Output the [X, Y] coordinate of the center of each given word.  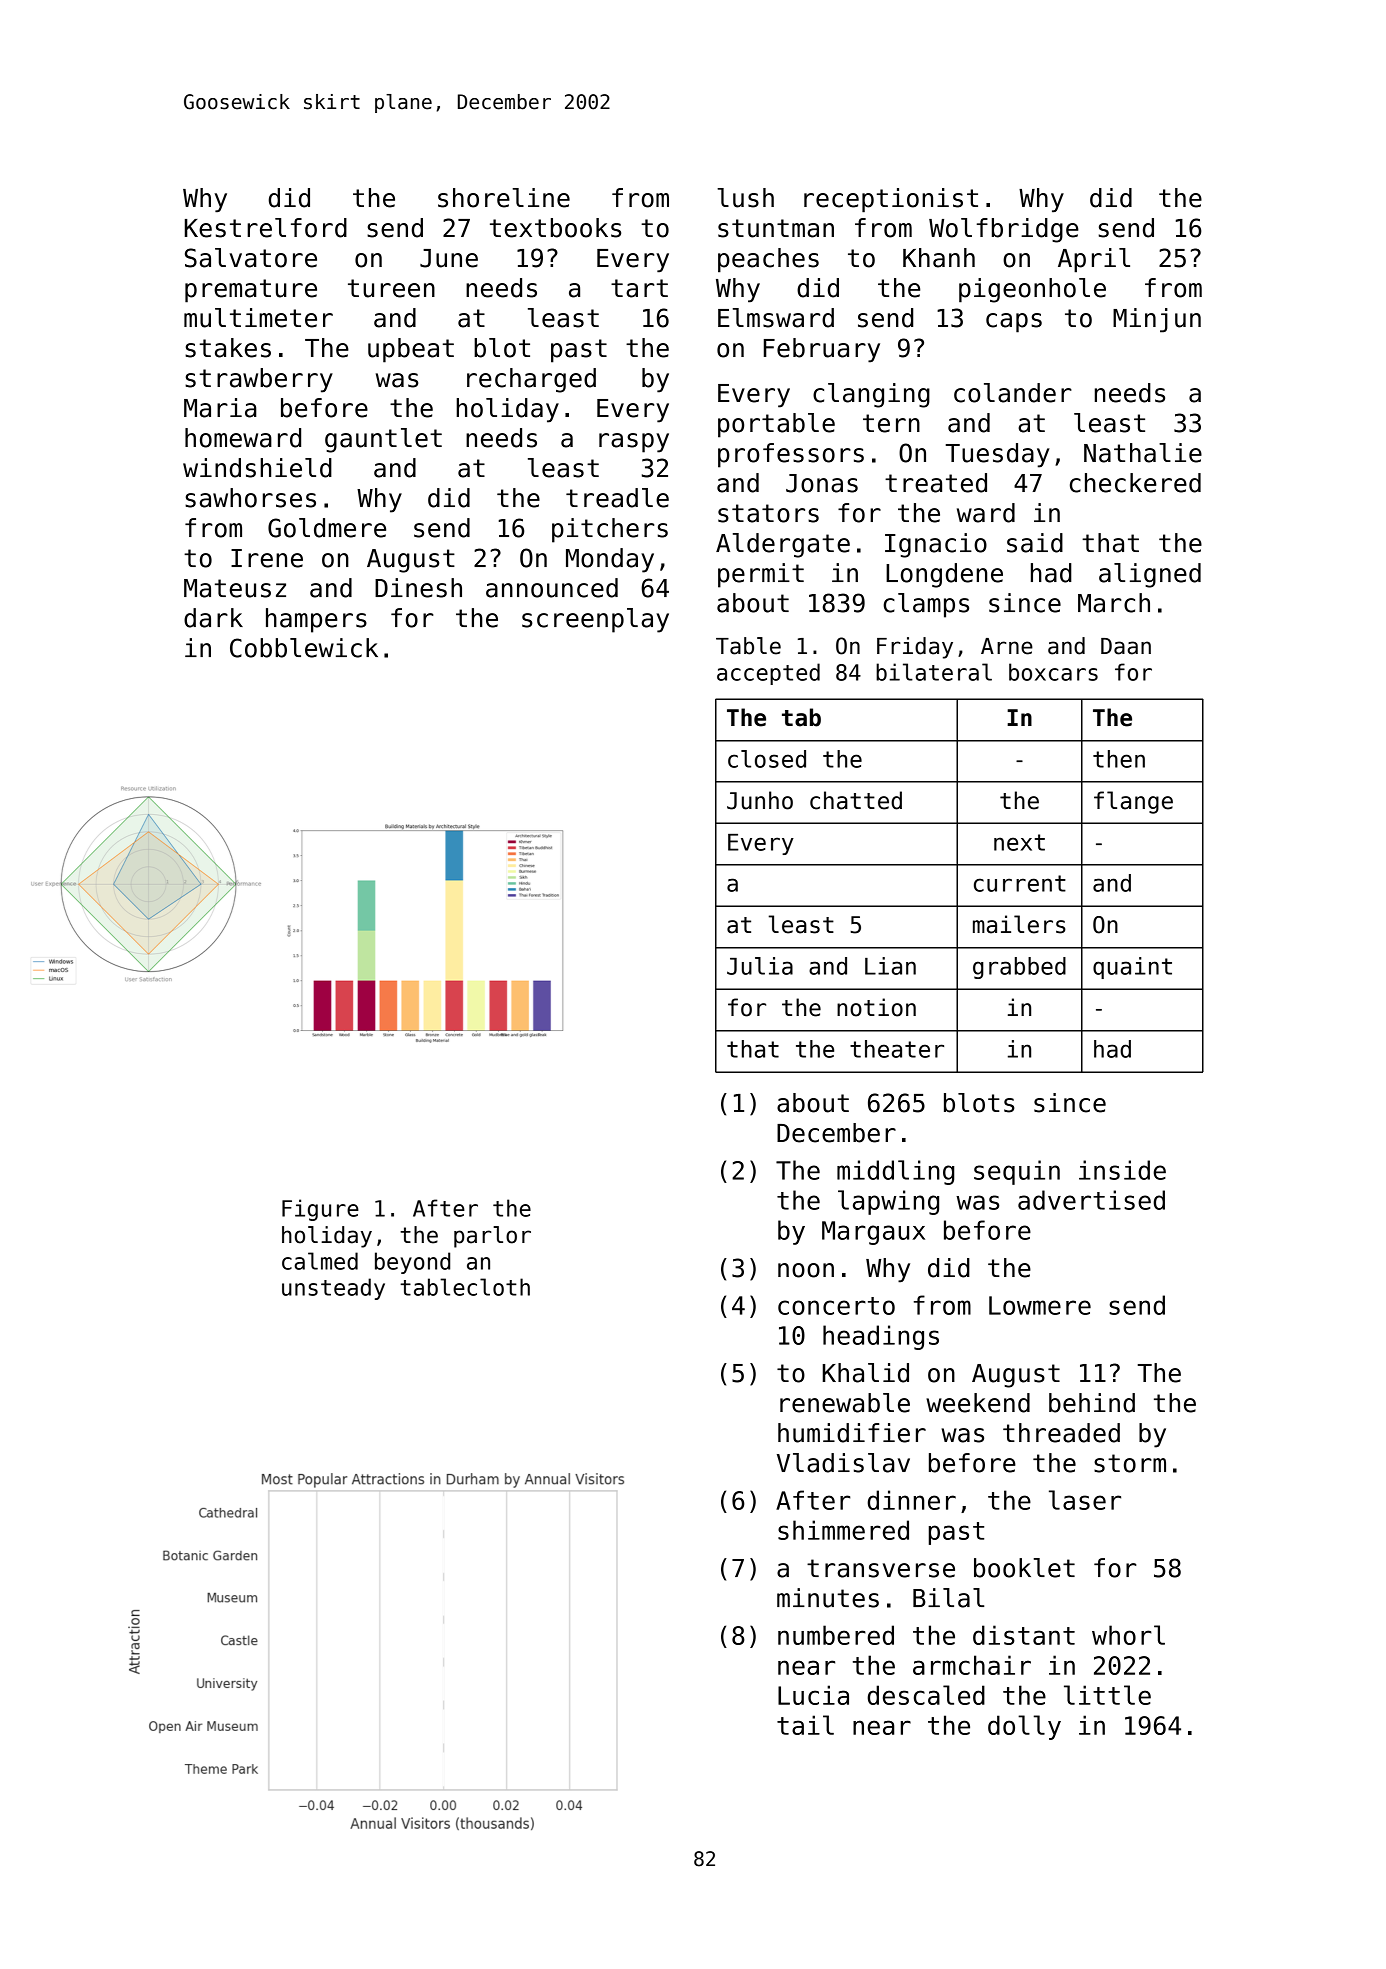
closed [767, 759]
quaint [1132, 968]
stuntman [776, 228]
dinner [912, 1500]
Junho [760, 800]
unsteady [333, 1289]
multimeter [258, 318]
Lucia [813, 1695]
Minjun [1157, 320]
